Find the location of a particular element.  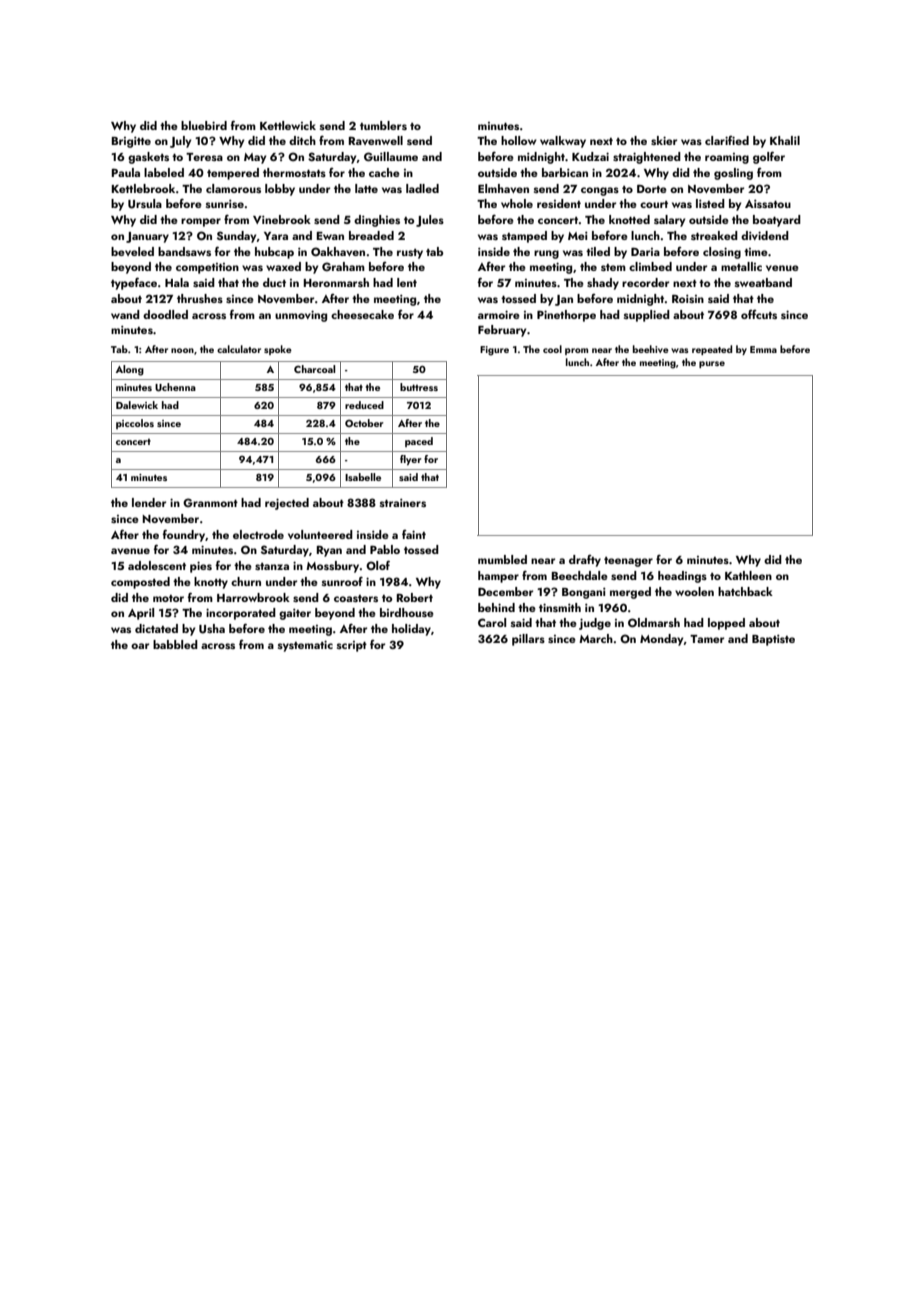

tumblers is located at coordinates (383, 125).
